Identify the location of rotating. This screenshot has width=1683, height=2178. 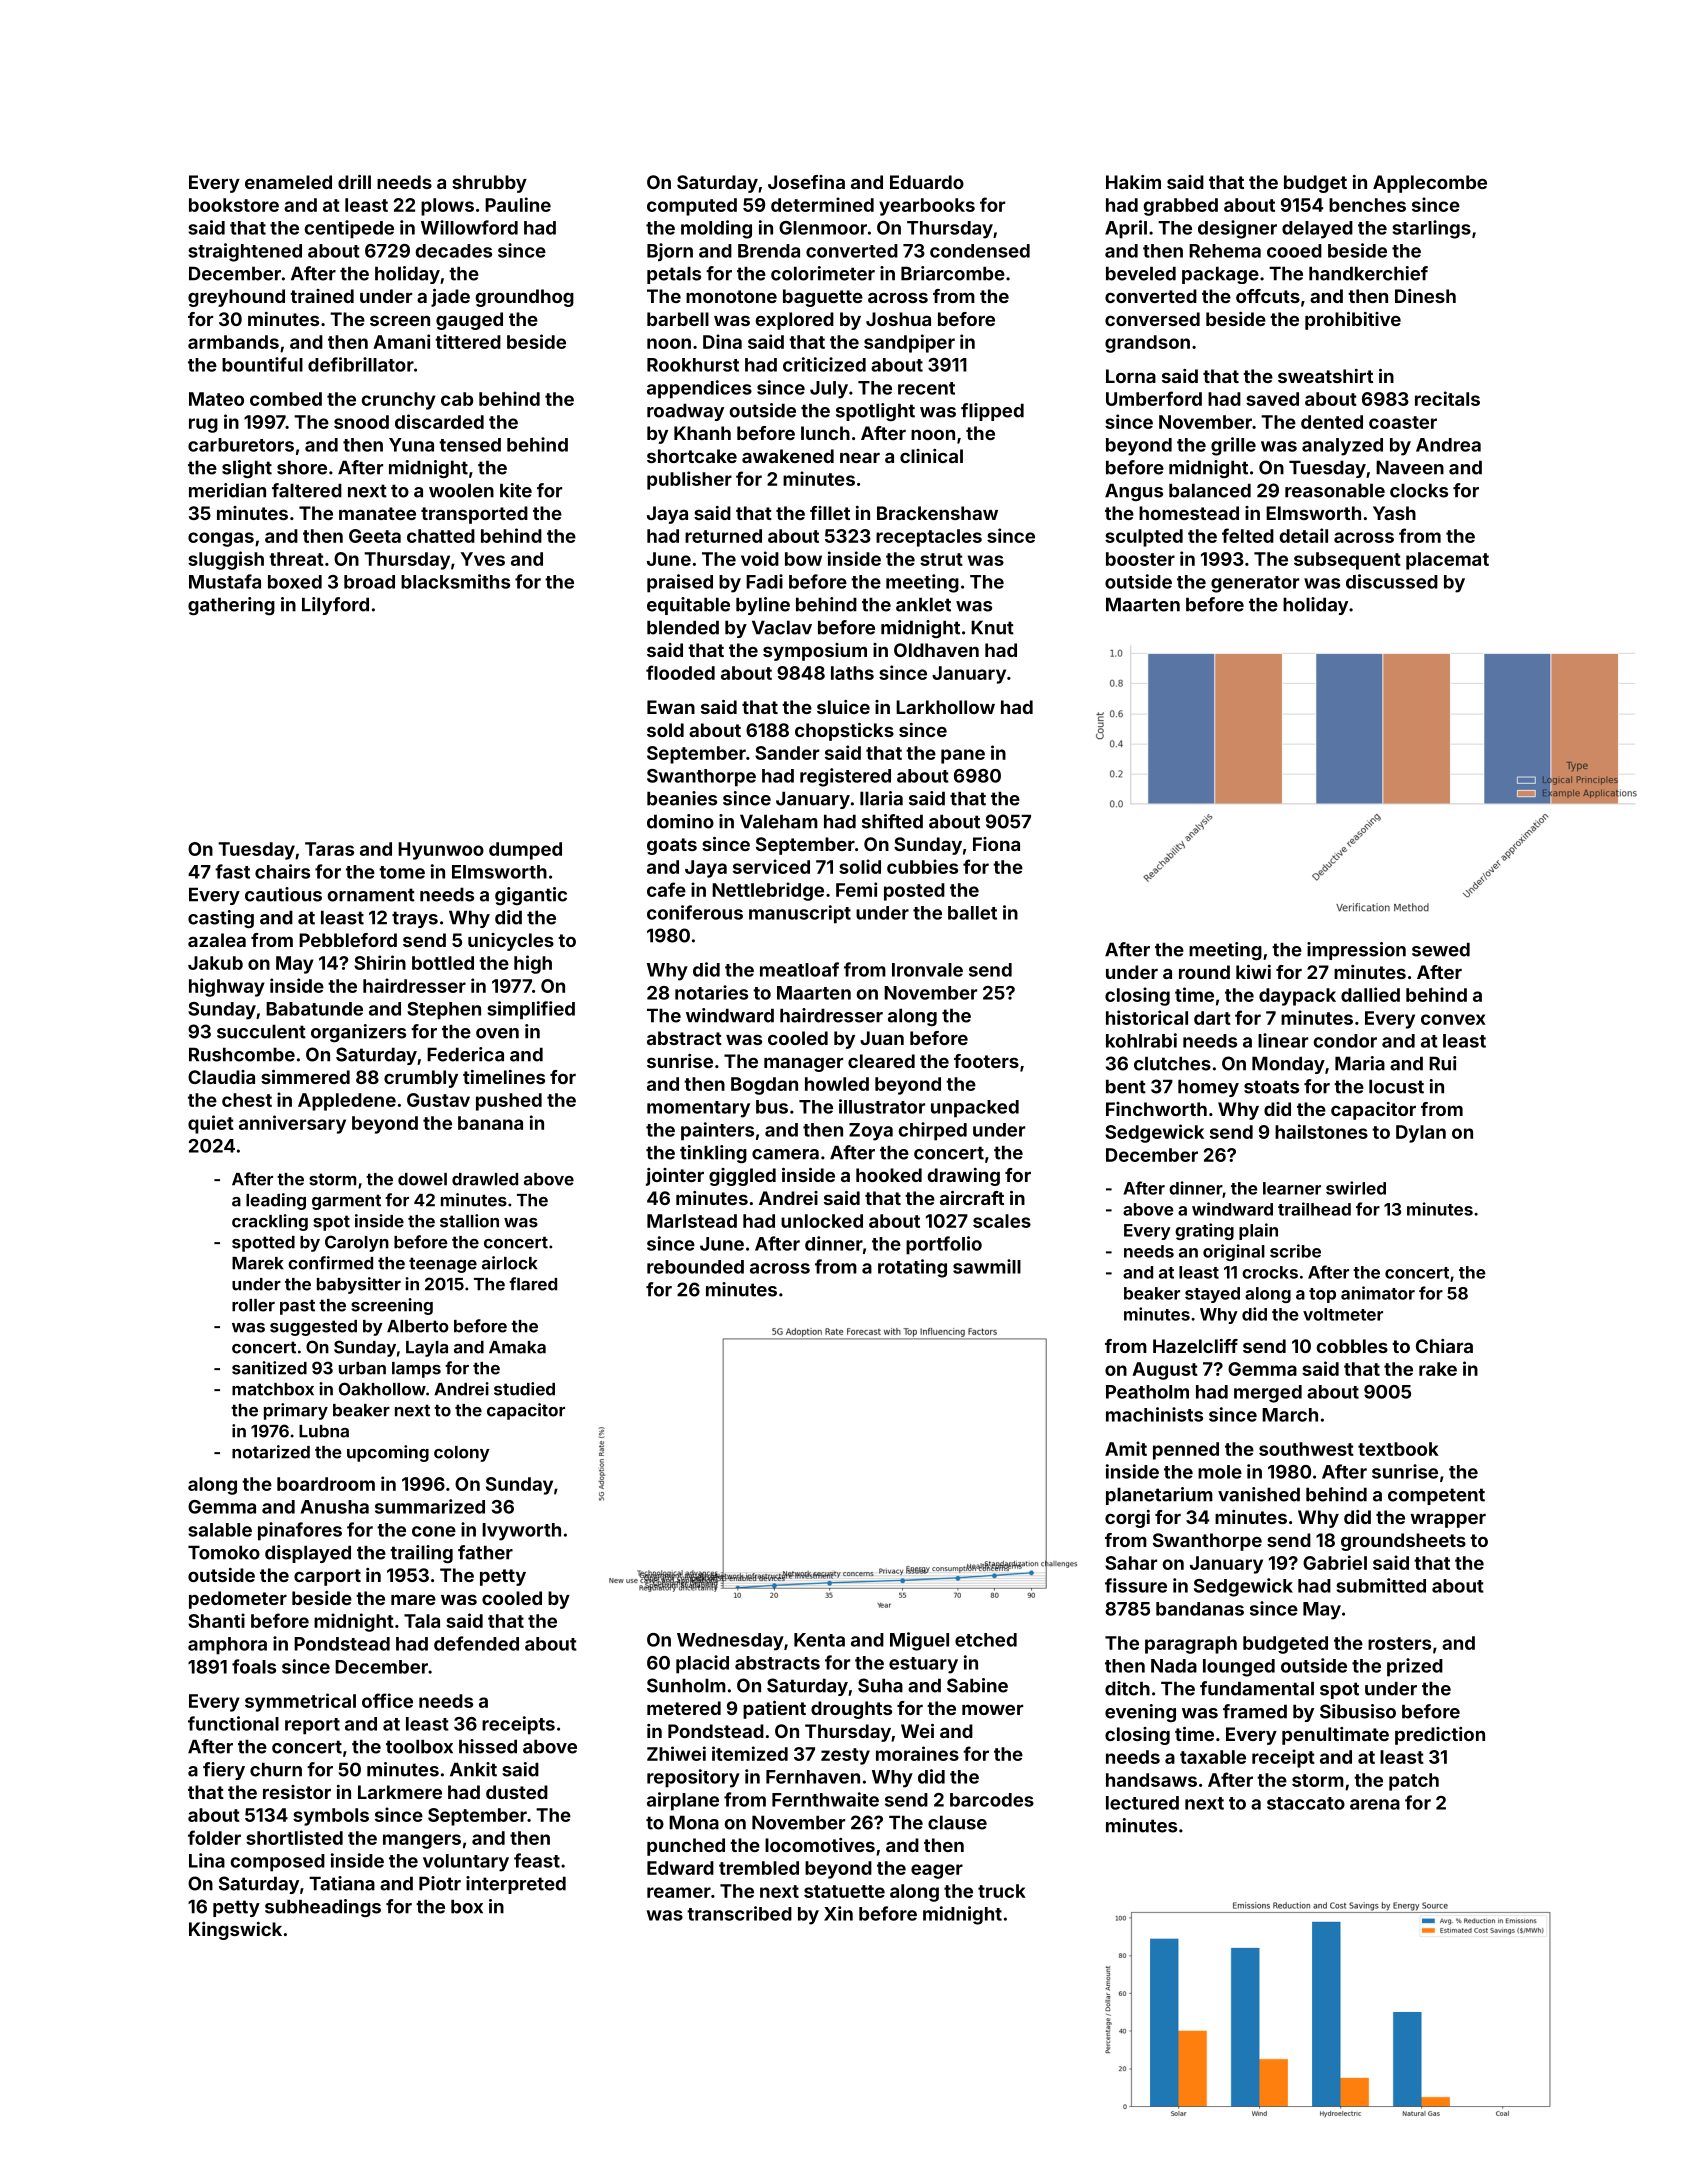
(912, 1268).
